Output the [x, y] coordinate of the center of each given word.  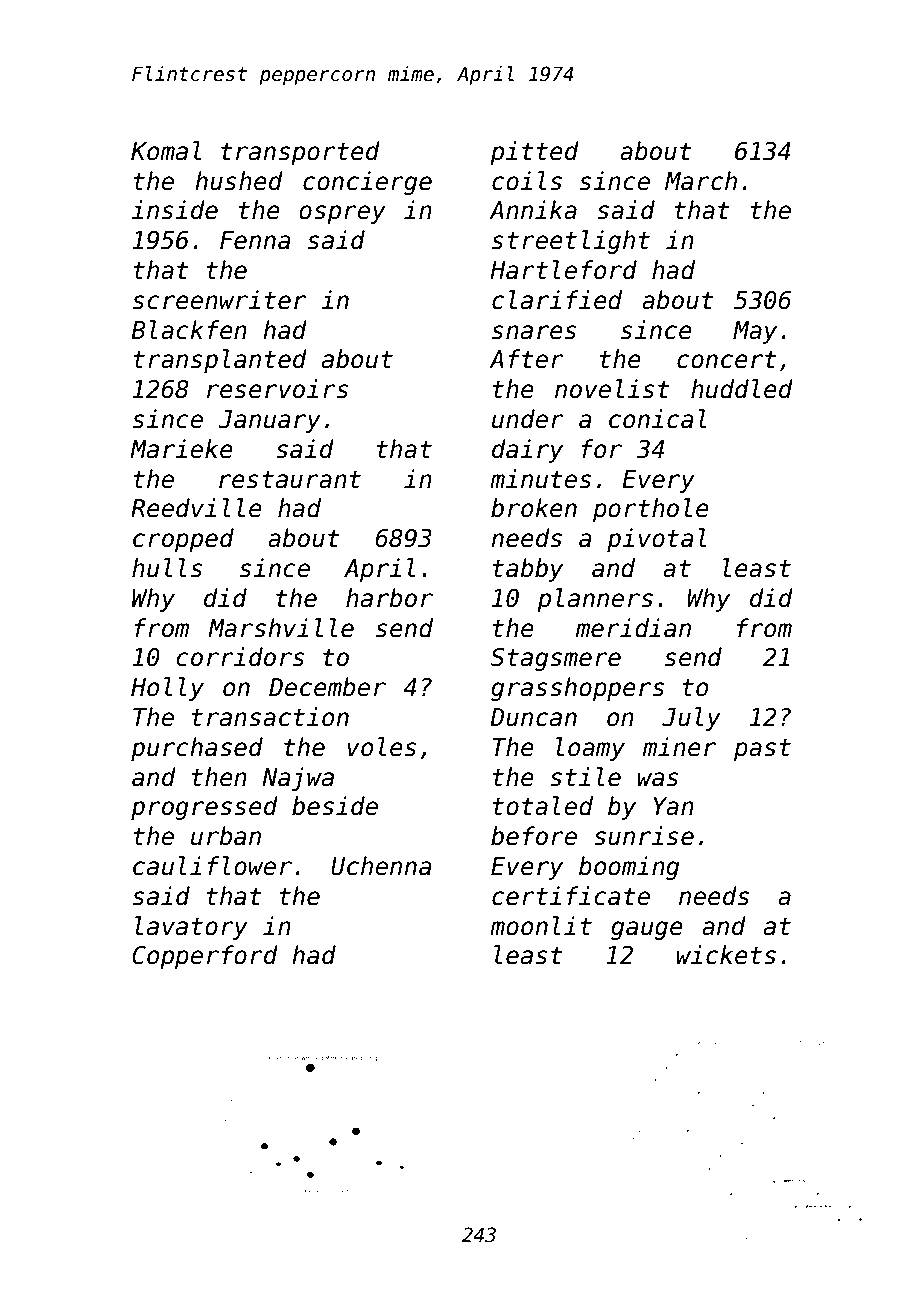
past [762, 750]
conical [658, 419]
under [528, 419]
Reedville [196, 508]
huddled [742, 389]
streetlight [571, 242]
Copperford [205, 957]
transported [300, 153]
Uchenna [381, 866]
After [526, 359]
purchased [197, 749]
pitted [534, 153]
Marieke [181, 449]
